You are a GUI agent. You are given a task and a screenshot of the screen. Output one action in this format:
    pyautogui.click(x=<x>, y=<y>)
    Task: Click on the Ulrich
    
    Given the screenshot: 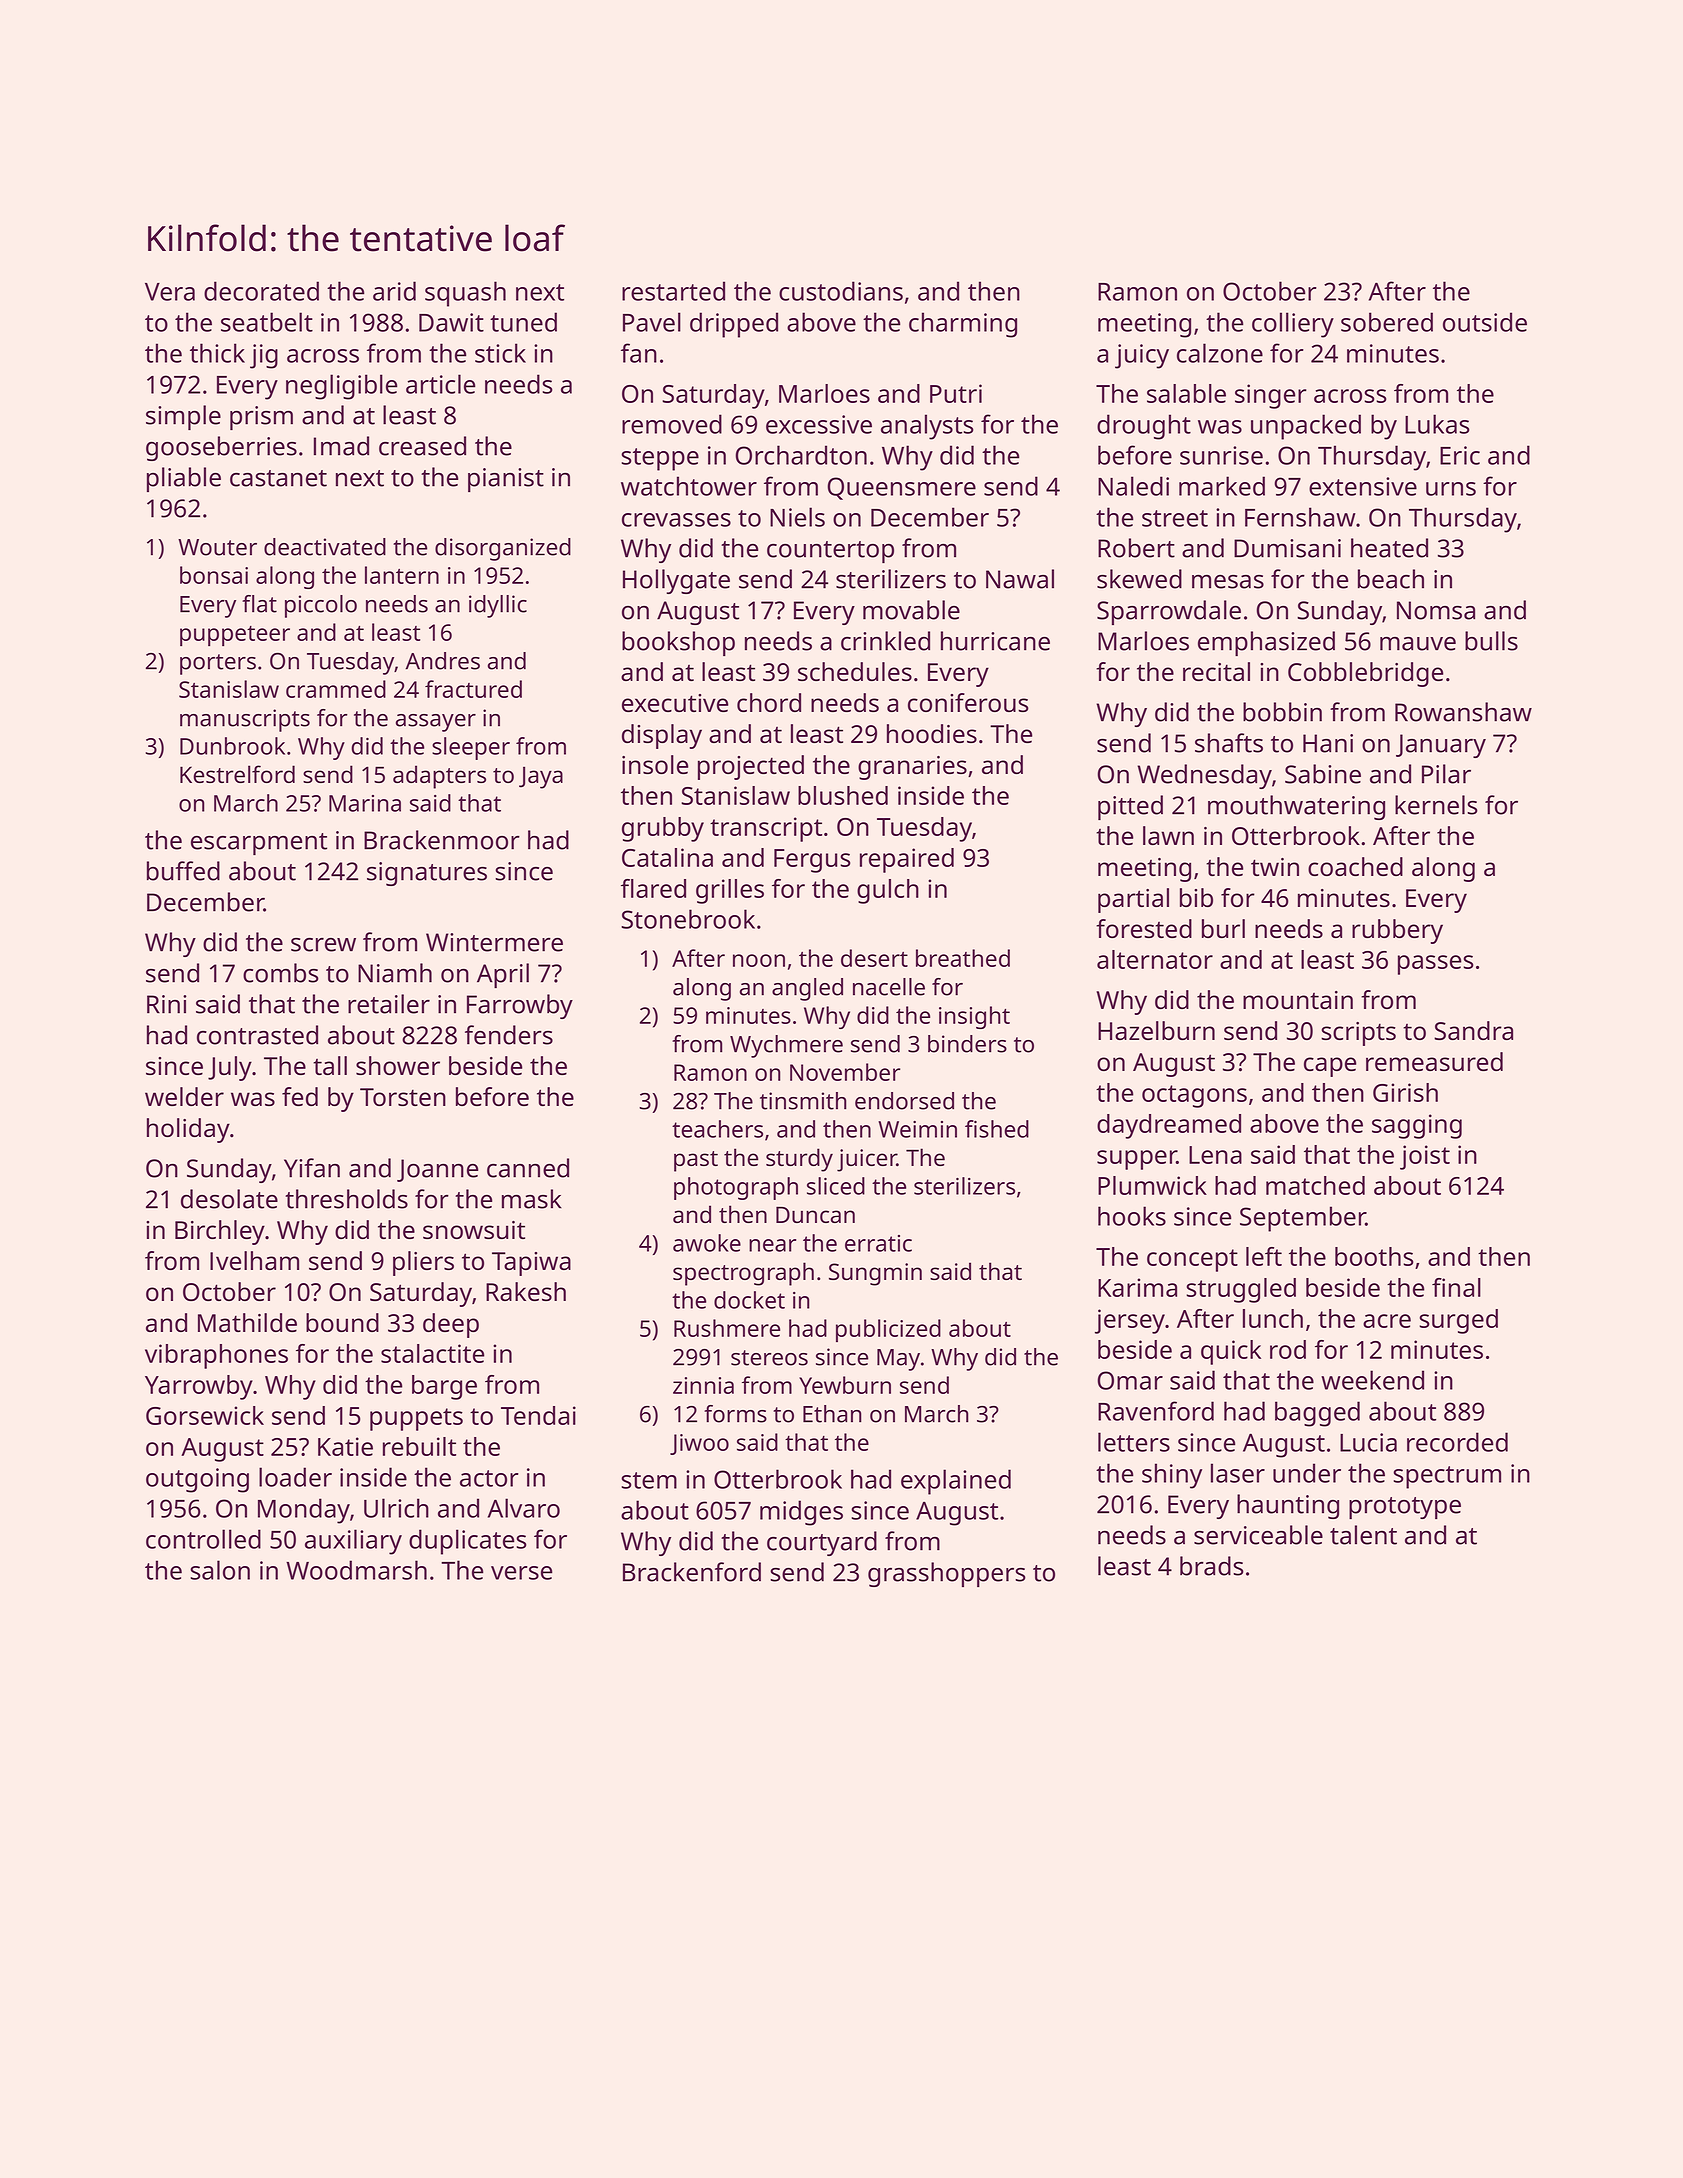 What is the action you would take?
    pyautogui.click(x=396, y=1508)
